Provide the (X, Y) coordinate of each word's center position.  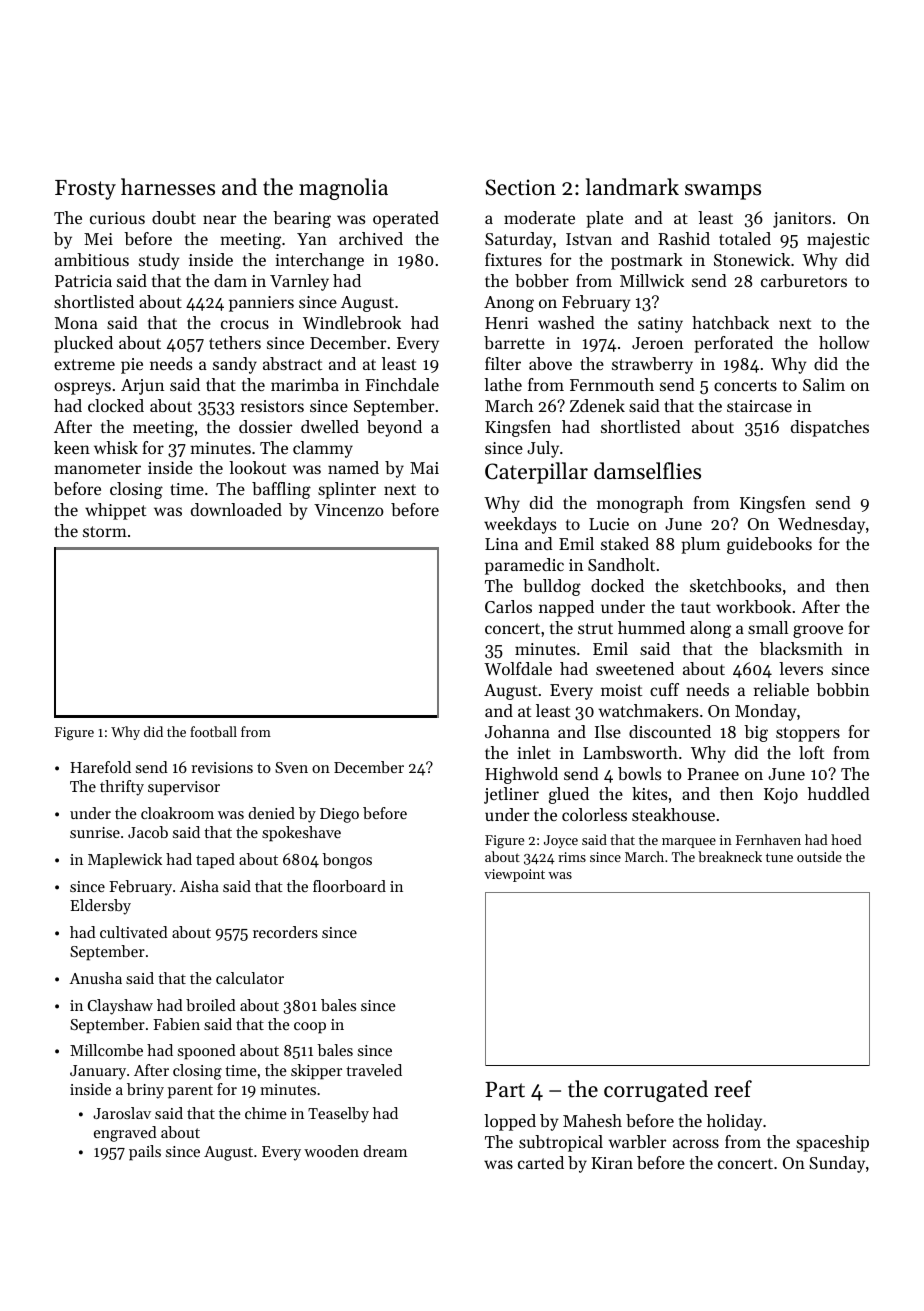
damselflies (647, 471)
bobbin (842, 689)
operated (406, 219)
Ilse (608, 731)
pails (145, 1153)
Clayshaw (120, 1007)
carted (541, 1162)
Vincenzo (349, 510)
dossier (265, 426)
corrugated (656, 1091)
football (213, 731)
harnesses (168, 187)
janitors (802, 220)
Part (505, 1089)
